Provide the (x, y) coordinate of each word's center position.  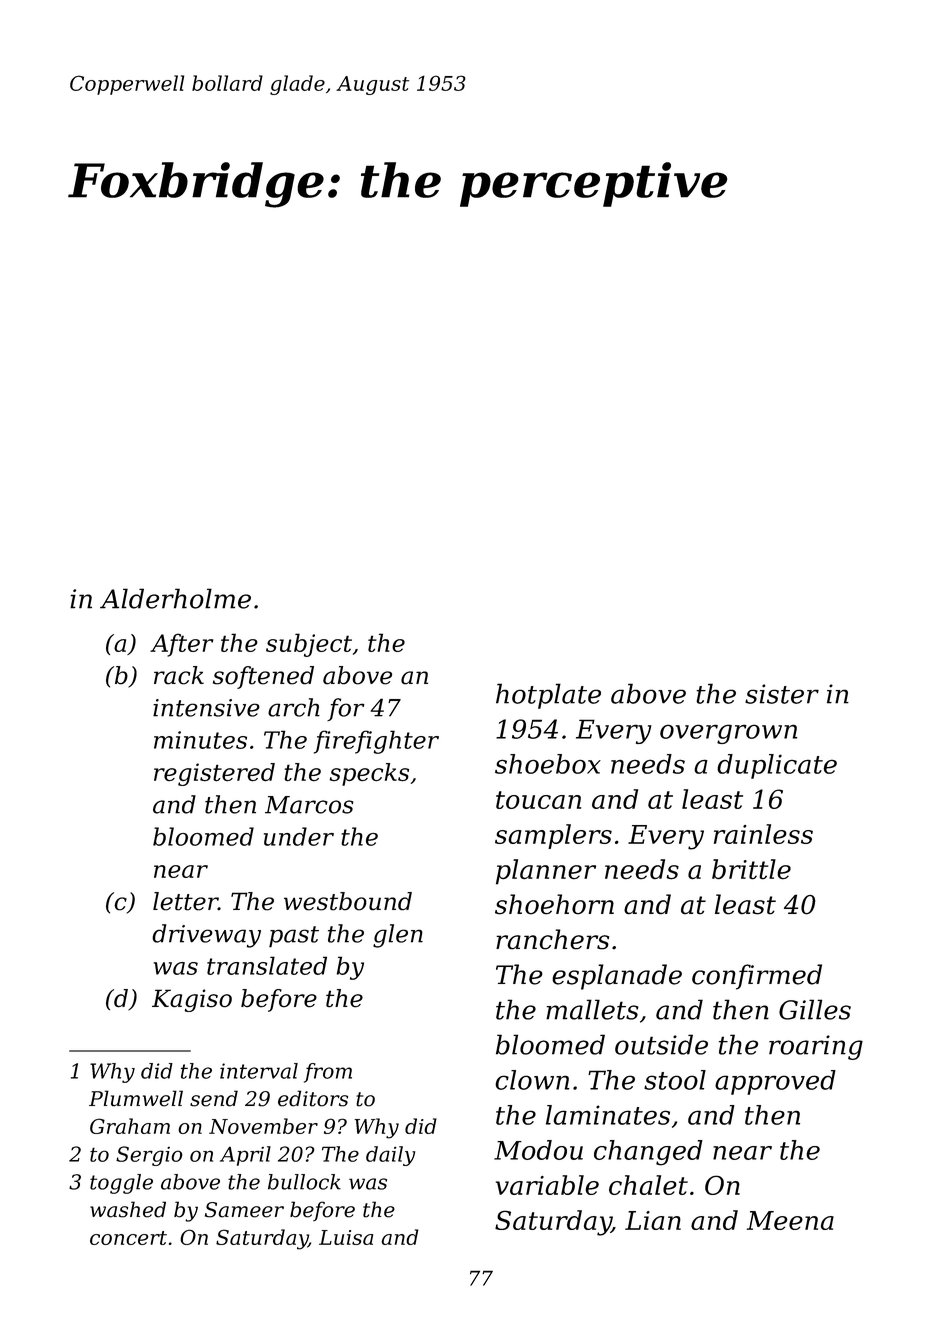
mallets (592, 1009)
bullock (304, 1182)
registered (214, 774)
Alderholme (175, 598)
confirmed (757, 977)
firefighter (376, 742)
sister (782, 694)
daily (390, 1156)
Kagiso (192, 1000)
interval (259, 1071)
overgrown (728, 734)
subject (309, 645)
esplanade (617, 977)
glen (398, 936)
